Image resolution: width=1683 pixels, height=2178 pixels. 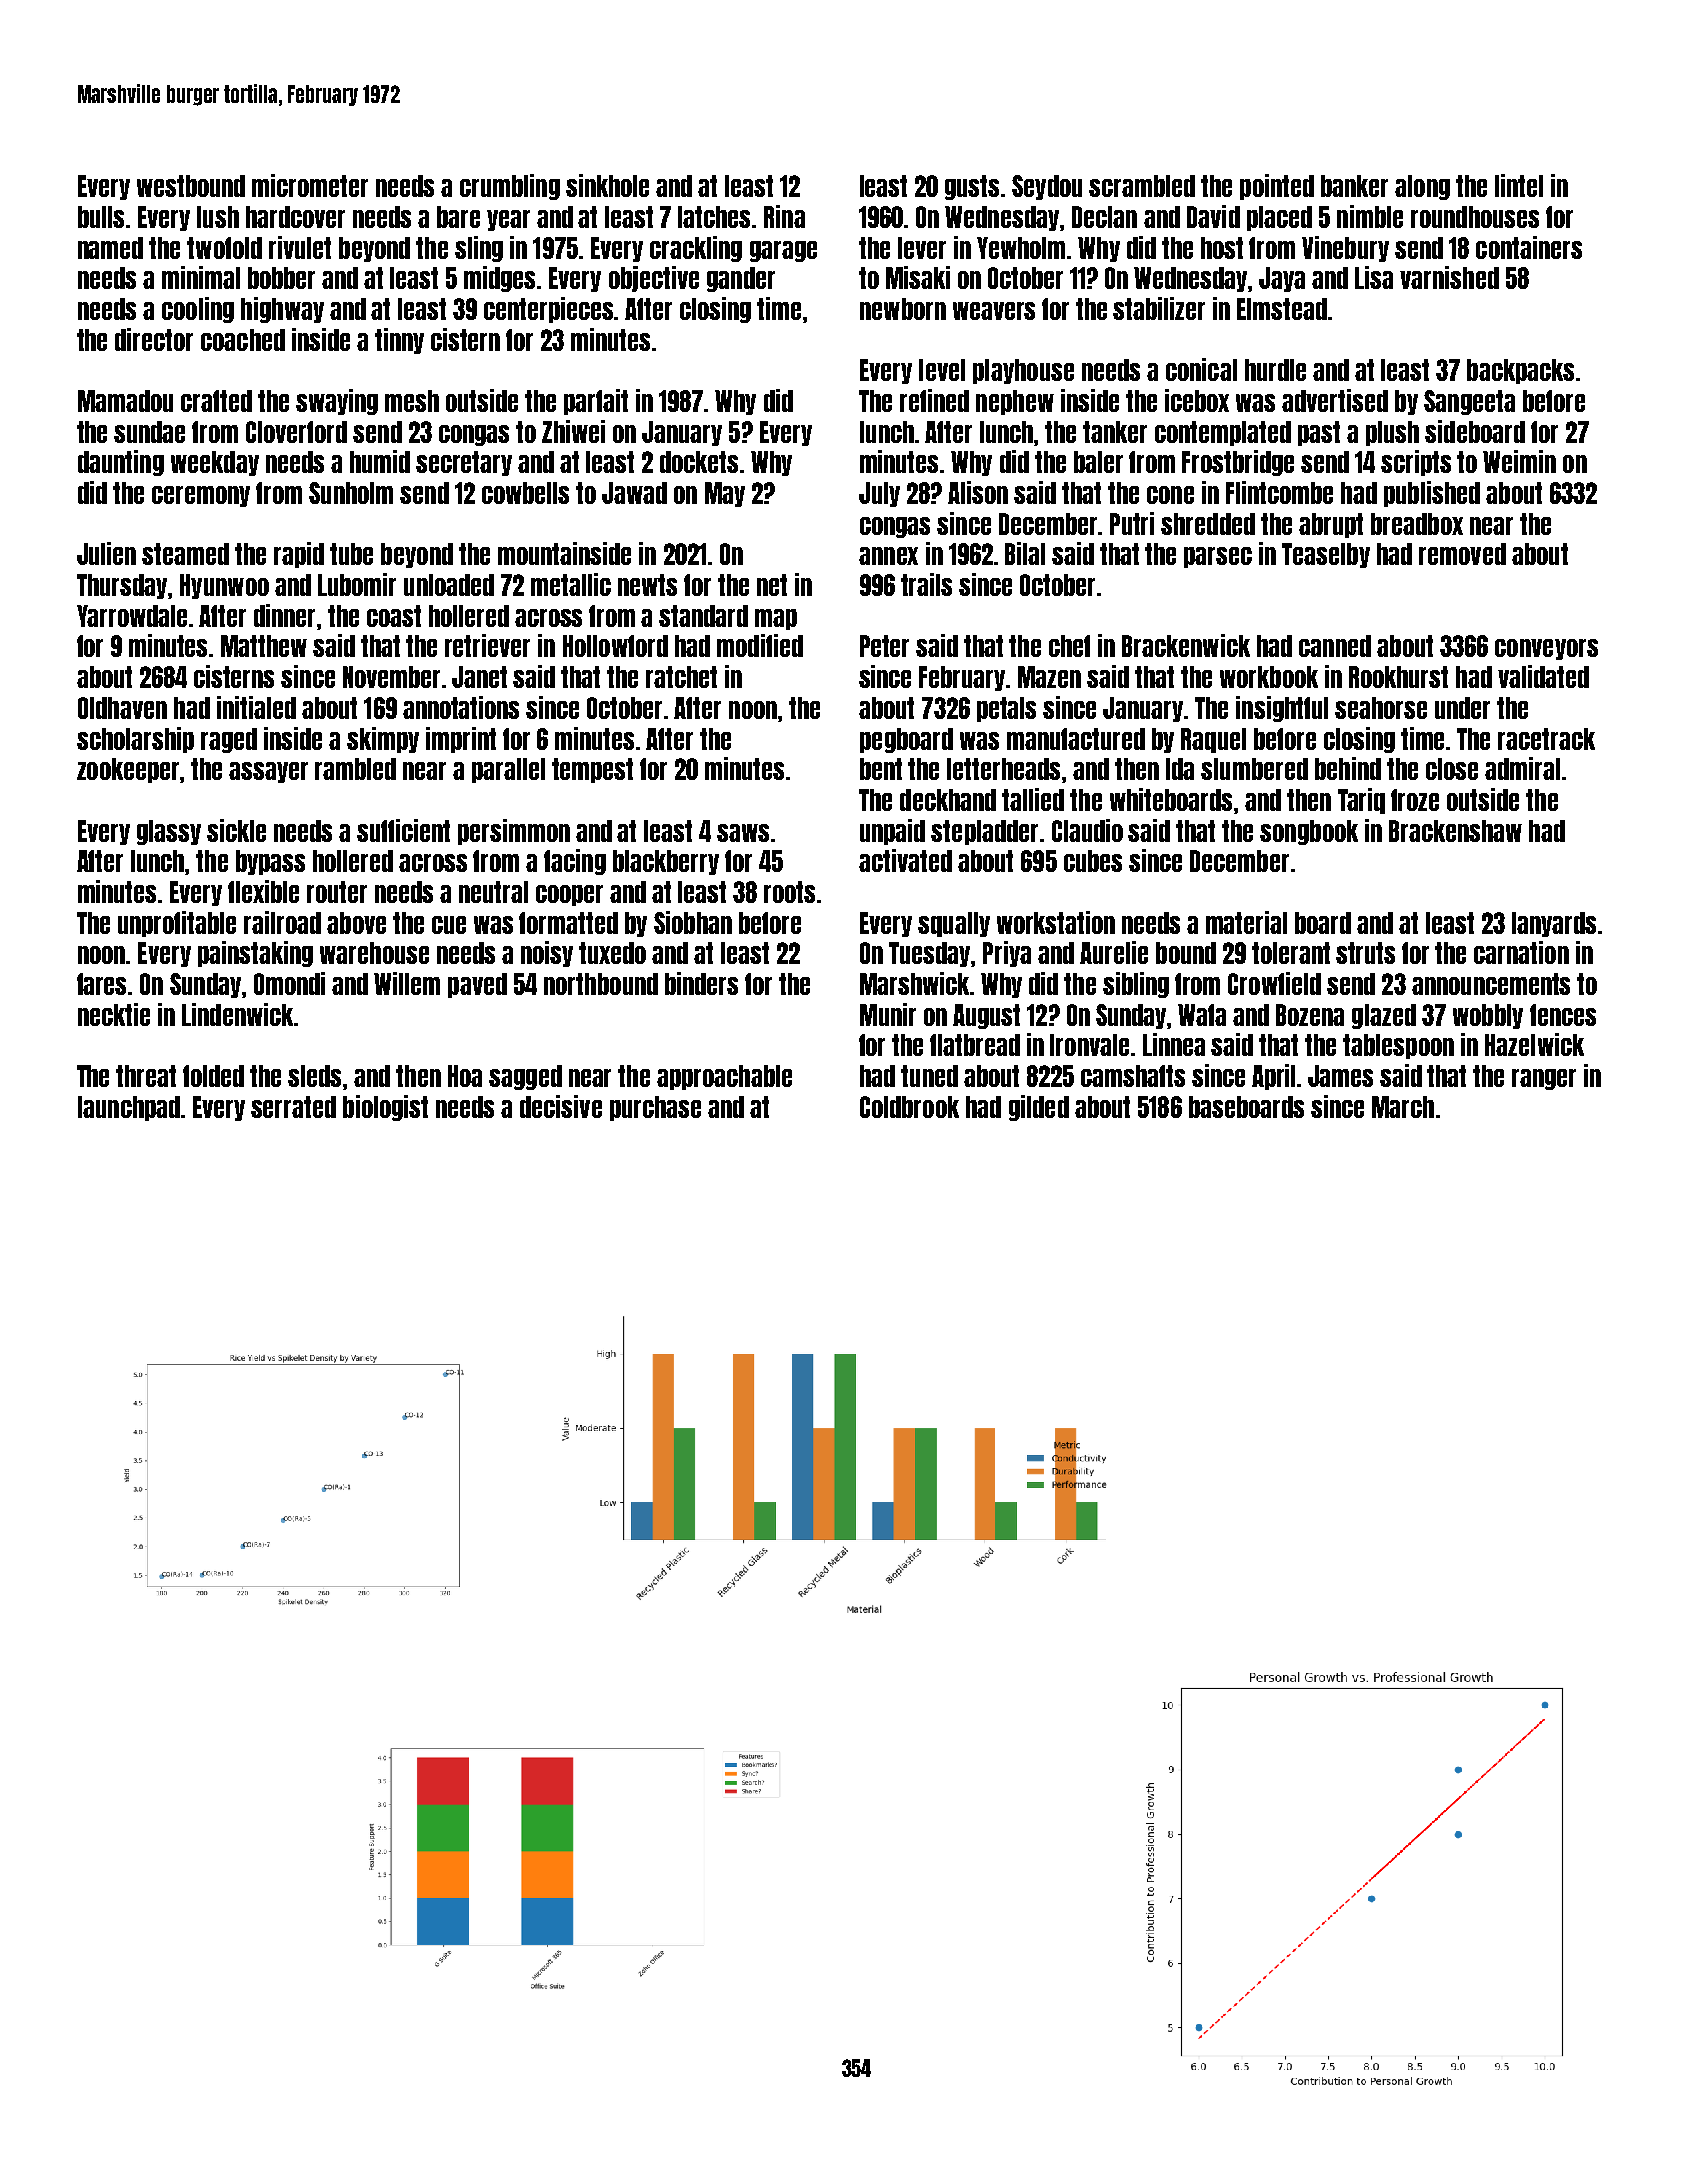 I want to click on validated, so click(x=1543, y=676).
